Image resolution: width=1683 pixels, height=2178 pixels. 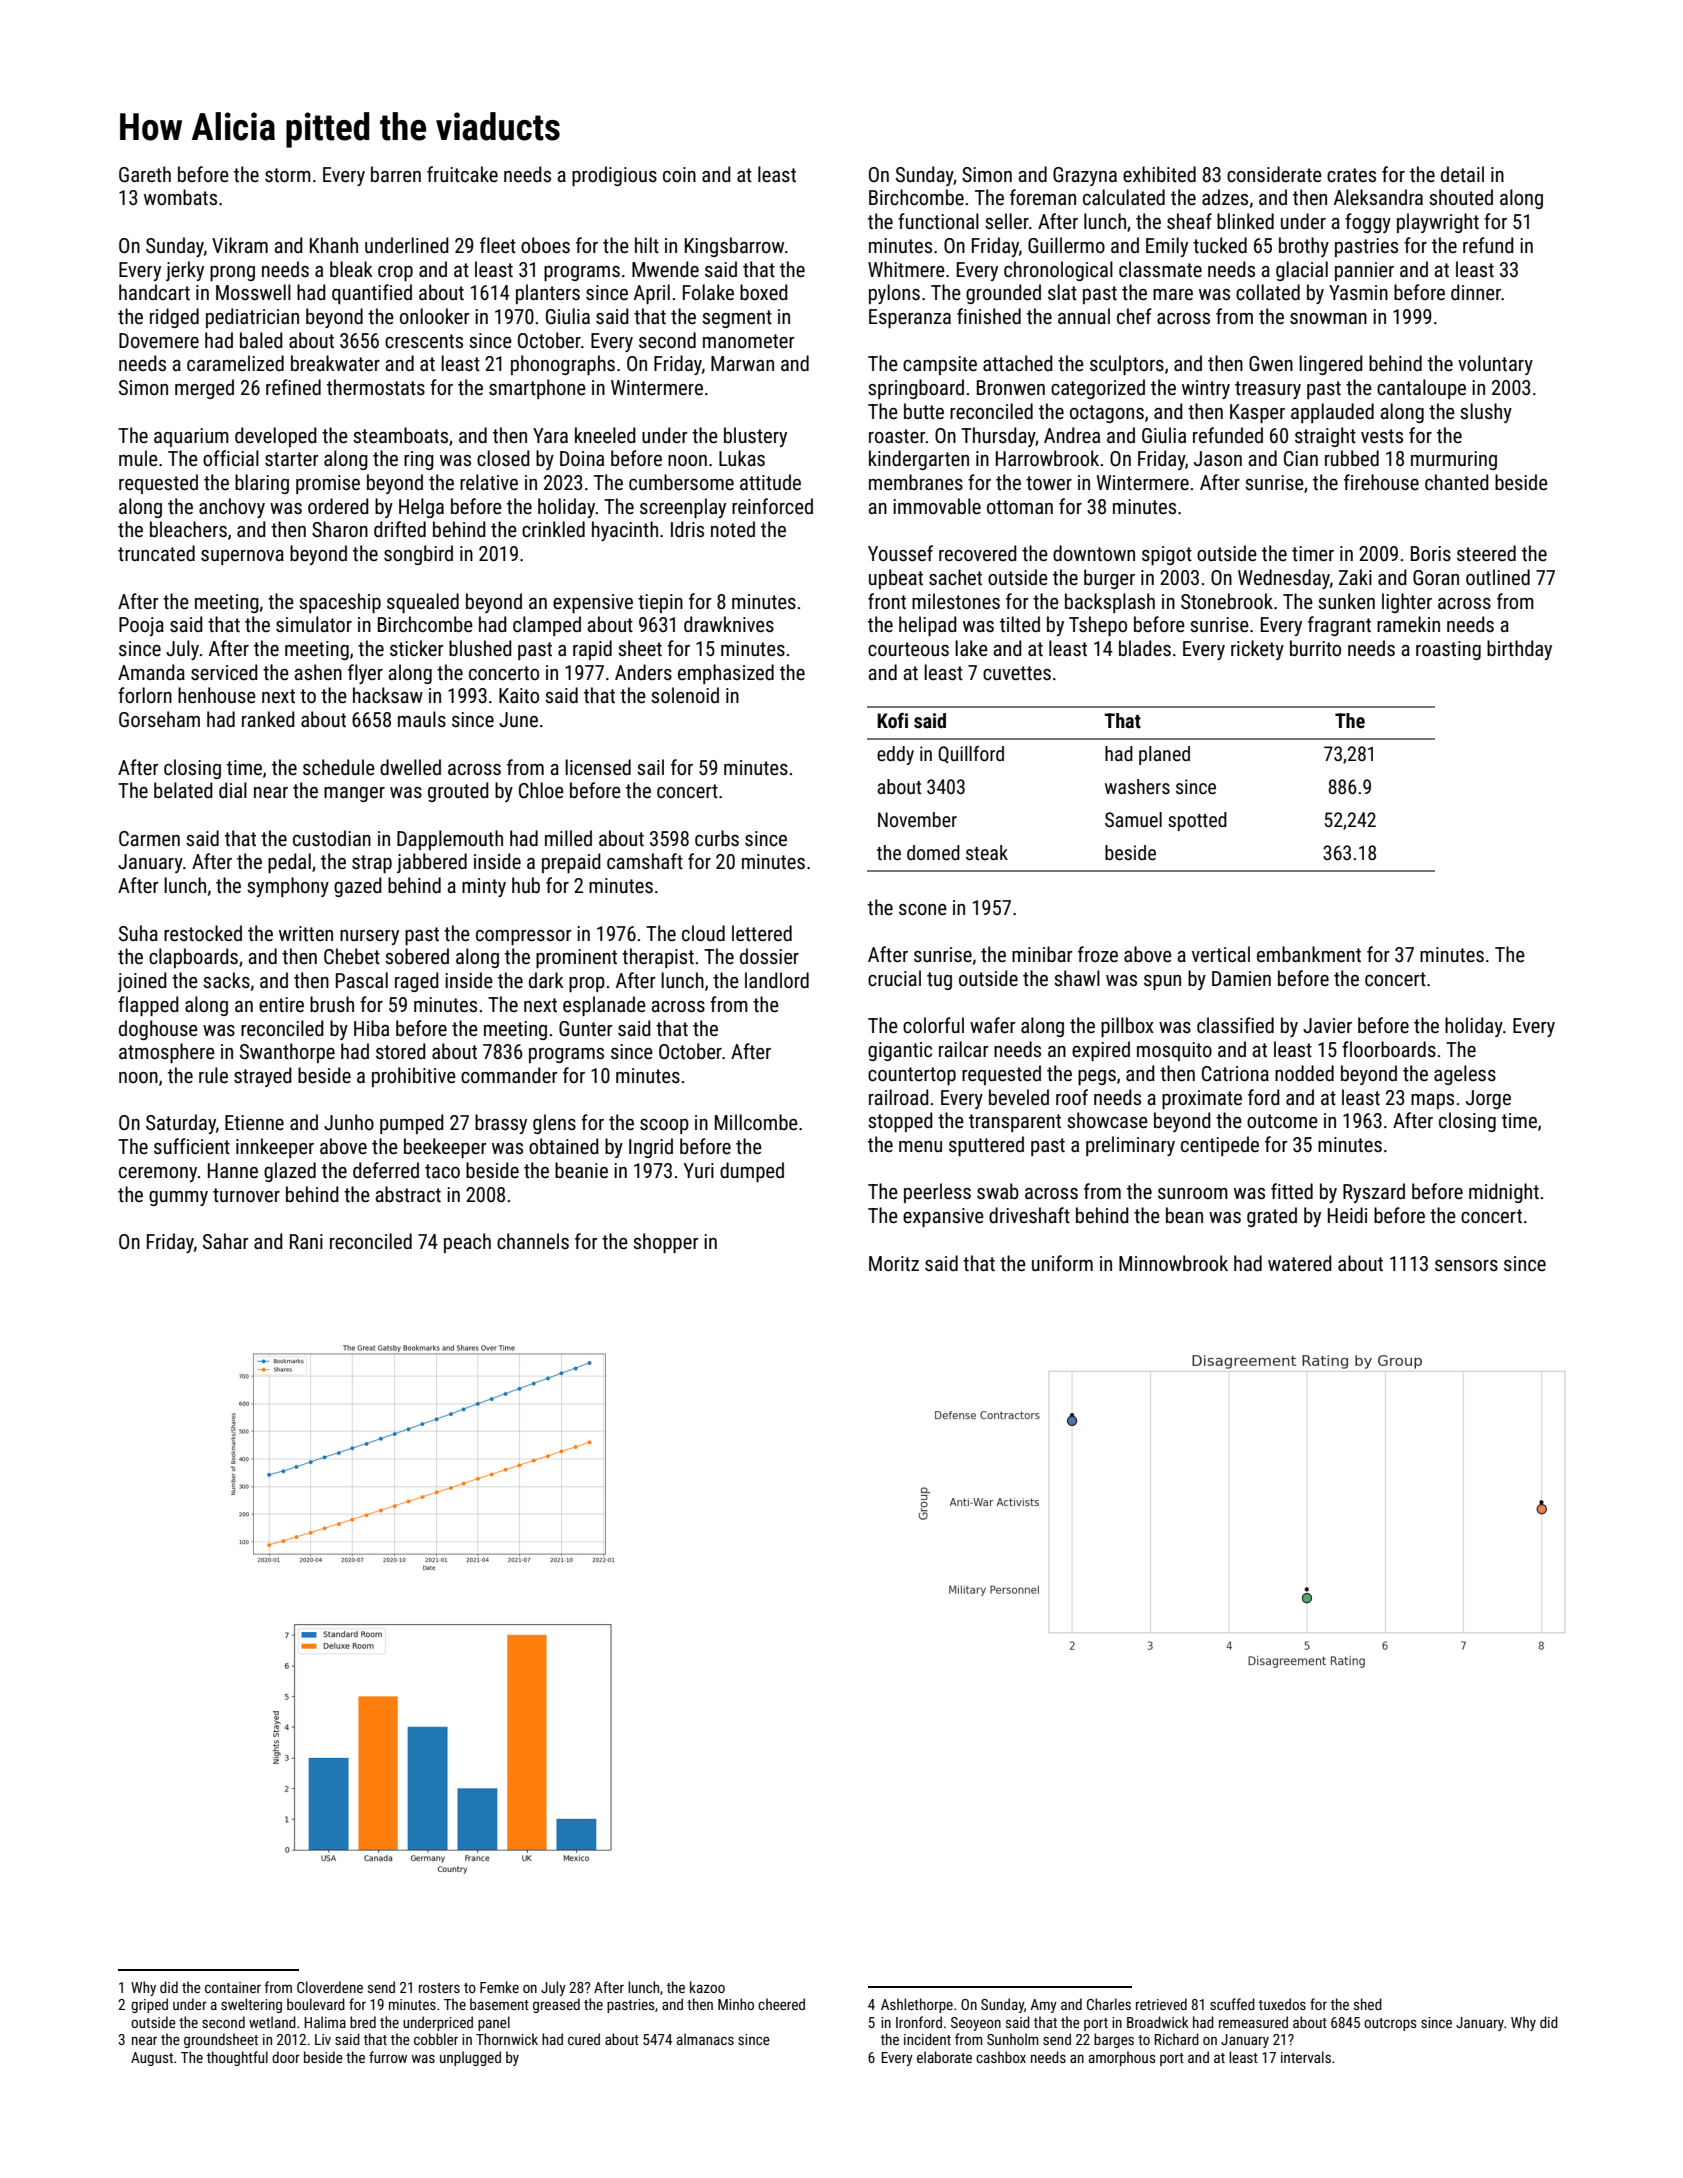 What do you see at coordinates (145, 174) in the screenshot?
I see `Gareth` at bounding box center [145, 174].
